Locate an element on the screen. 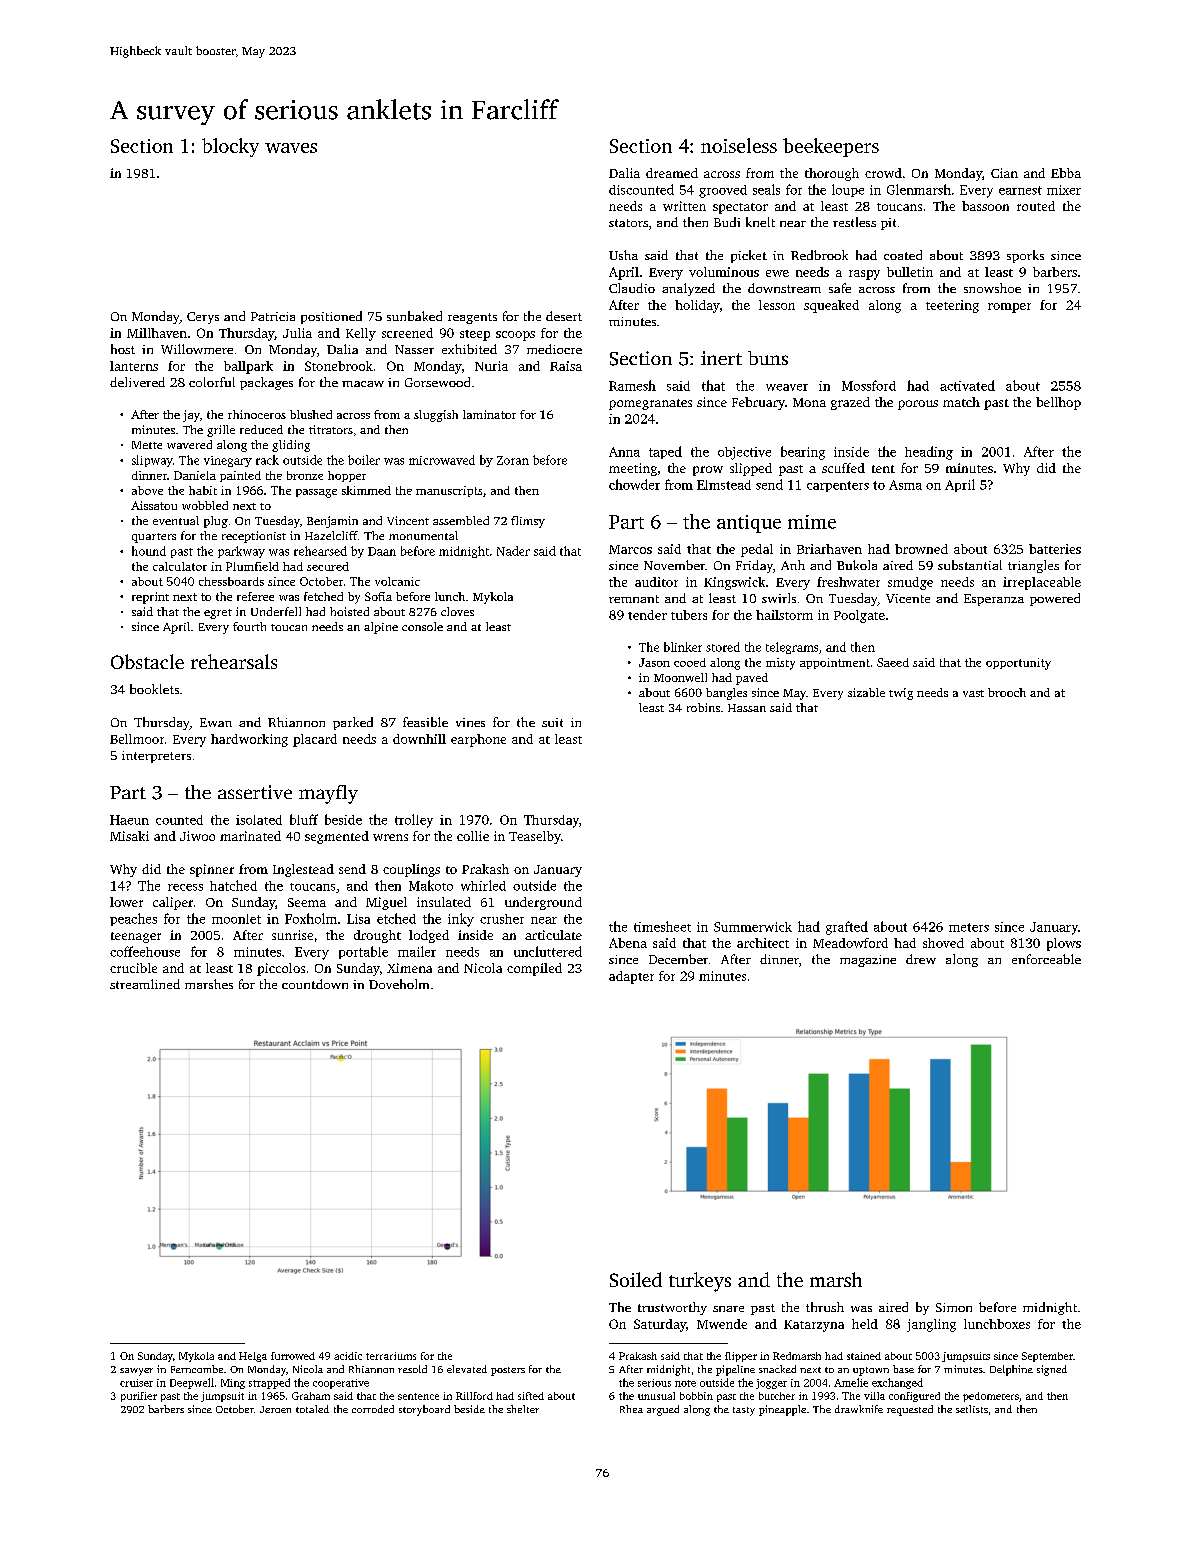 Image resolution: width=1191 pixels, height=1541 pixels. acidic is located at coordinates (348, 1356).
